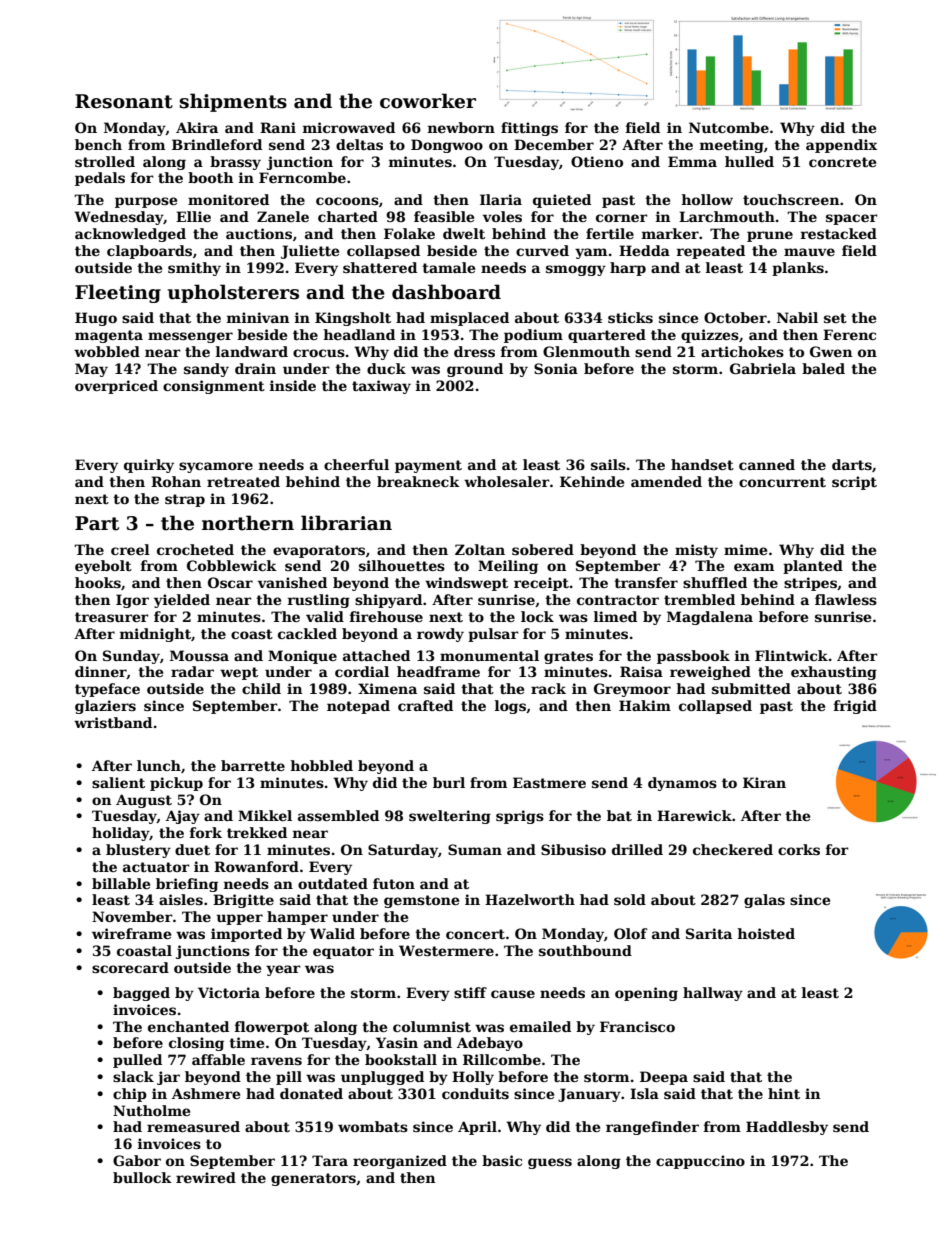 The width and height of the document is (952, 1233). Describe the element at coordinates (206, 1177) in the document. I see `rewired` at that location.
